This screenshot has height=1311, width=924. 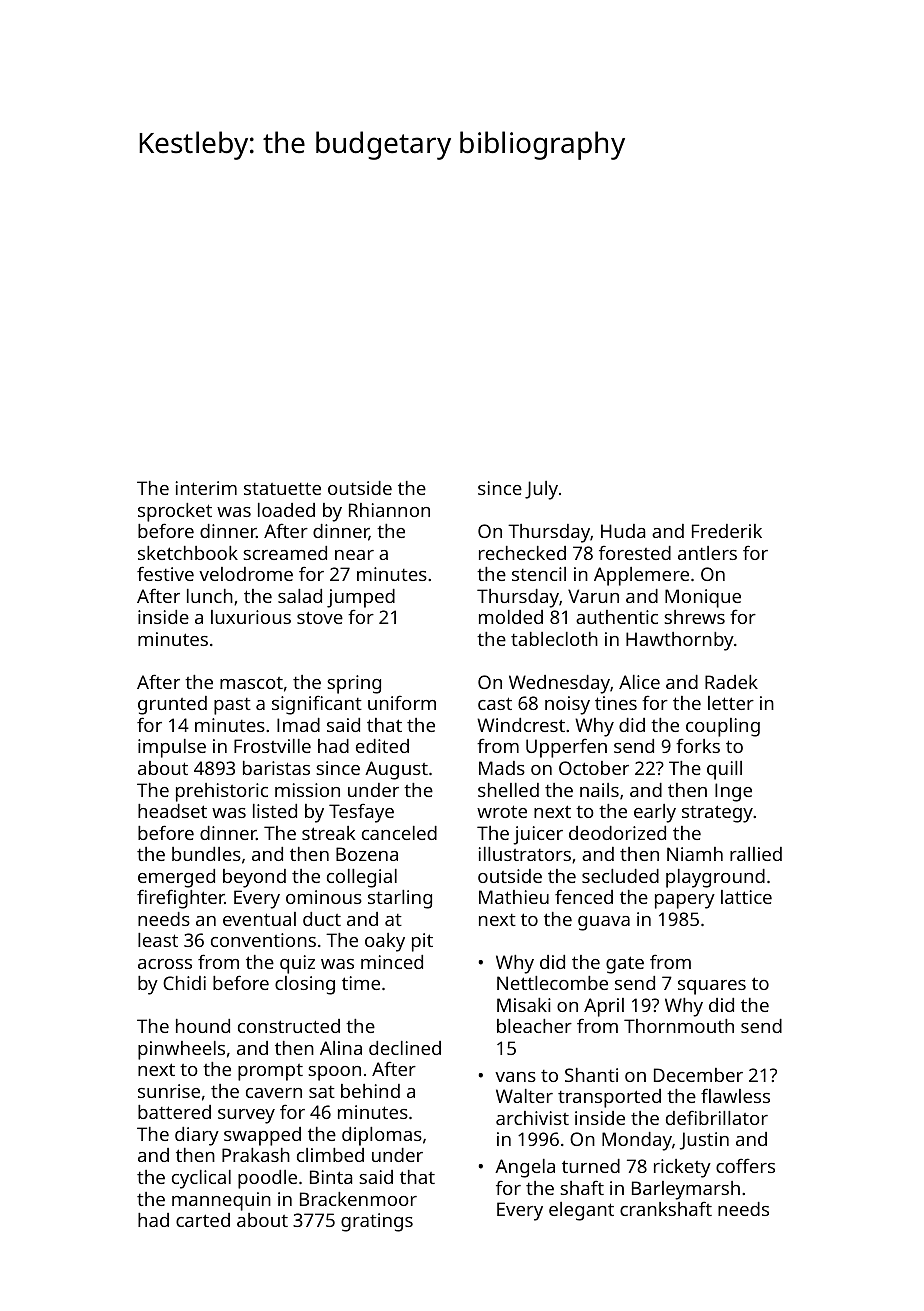 I want to click on mannequin, so click(x=221, y=1201).
